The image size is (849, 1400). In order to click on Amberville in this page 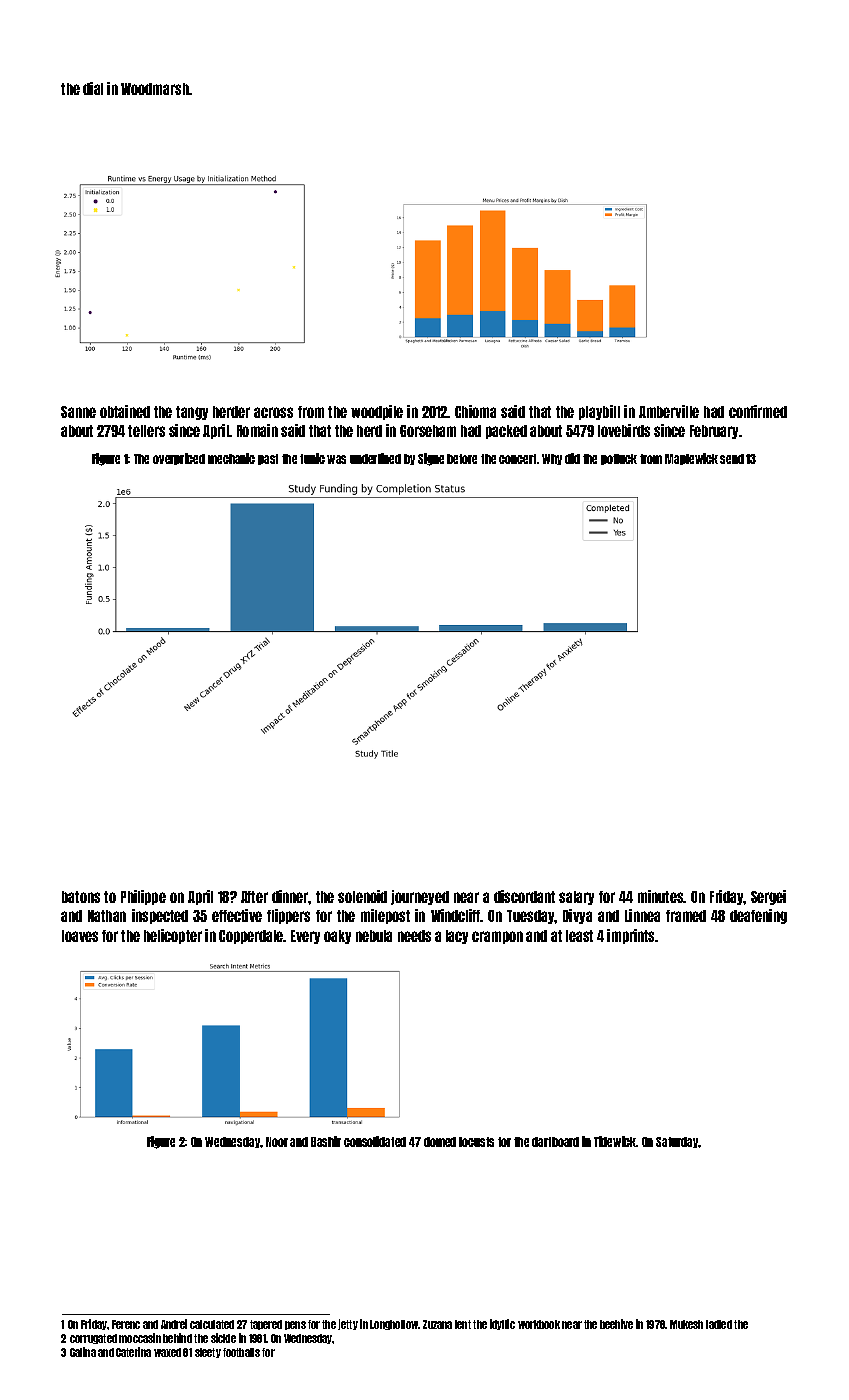, I will do `click(669, 411)`.
